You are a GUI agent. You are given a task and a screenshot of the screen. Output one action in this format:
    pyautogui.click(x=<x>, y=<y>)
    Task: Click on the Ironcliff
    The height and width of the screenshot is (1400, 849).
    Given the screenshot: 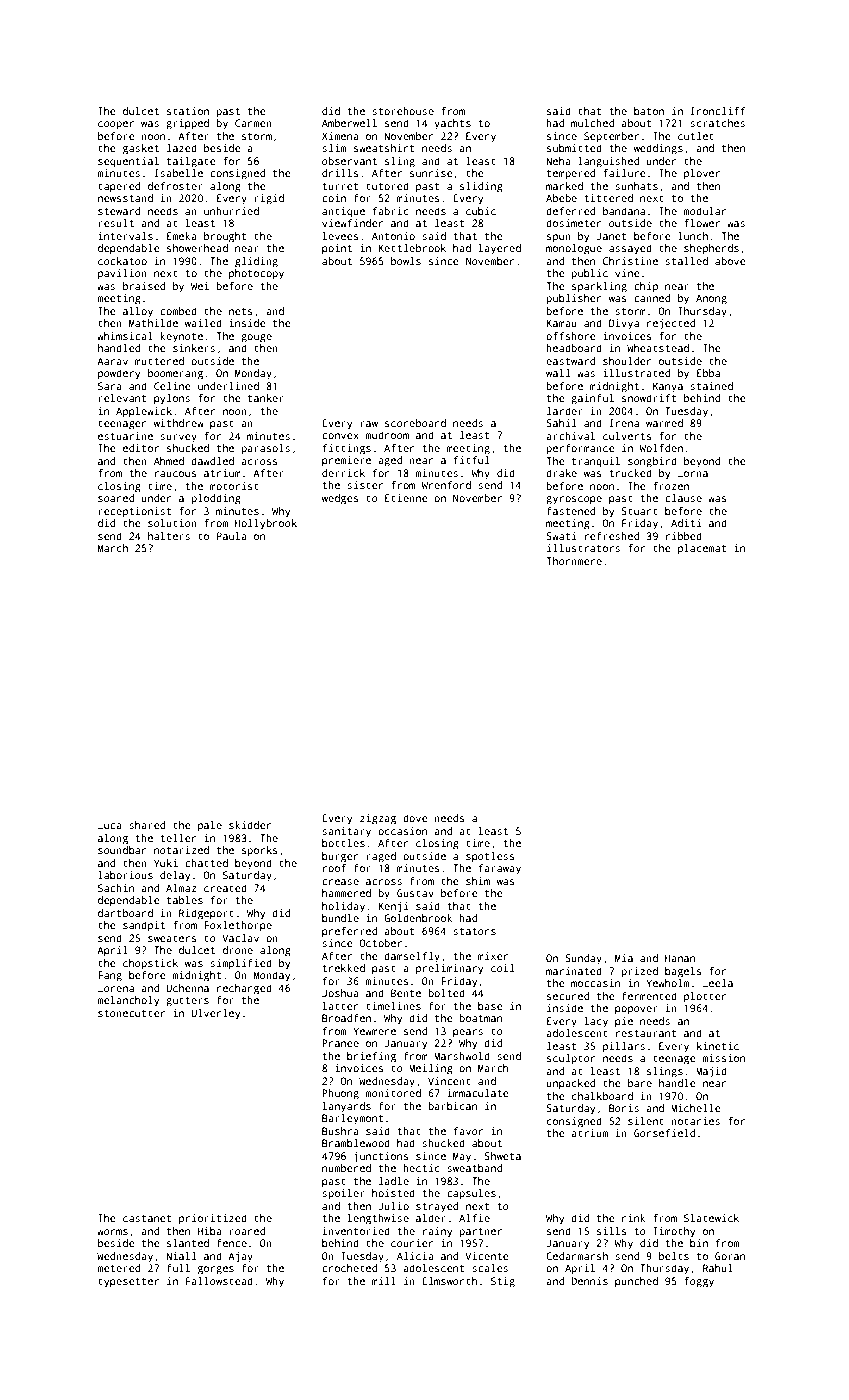 What is the action you would take?
    pyautogui.click(x=718, y=111)
